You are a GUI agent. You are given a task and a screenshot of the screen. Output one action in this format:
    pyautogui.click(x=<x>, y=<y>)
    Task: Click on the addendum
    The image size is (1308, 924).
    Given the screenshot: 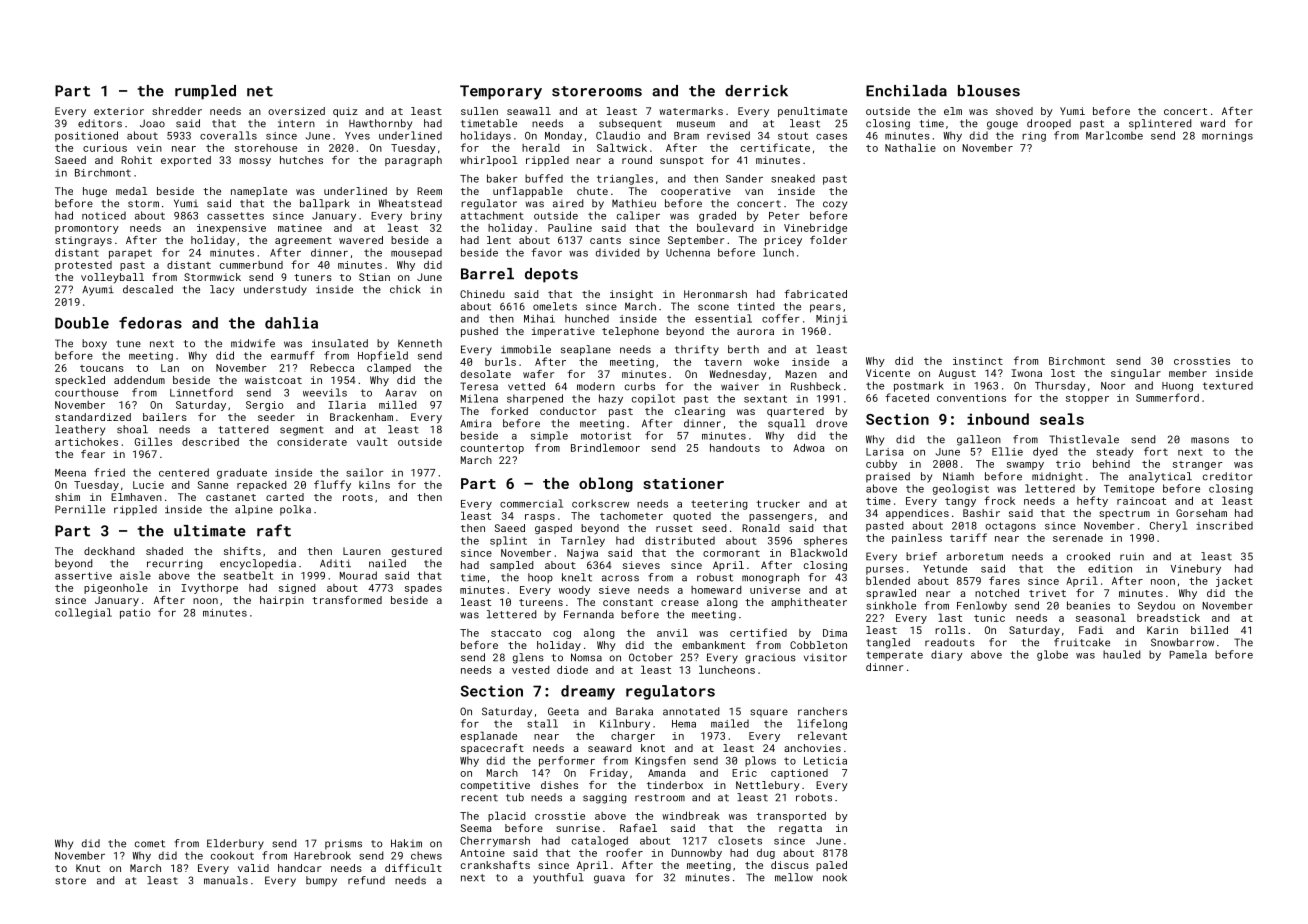 What is the action you would take?
    pyautogui.click(x=139, y=380)
